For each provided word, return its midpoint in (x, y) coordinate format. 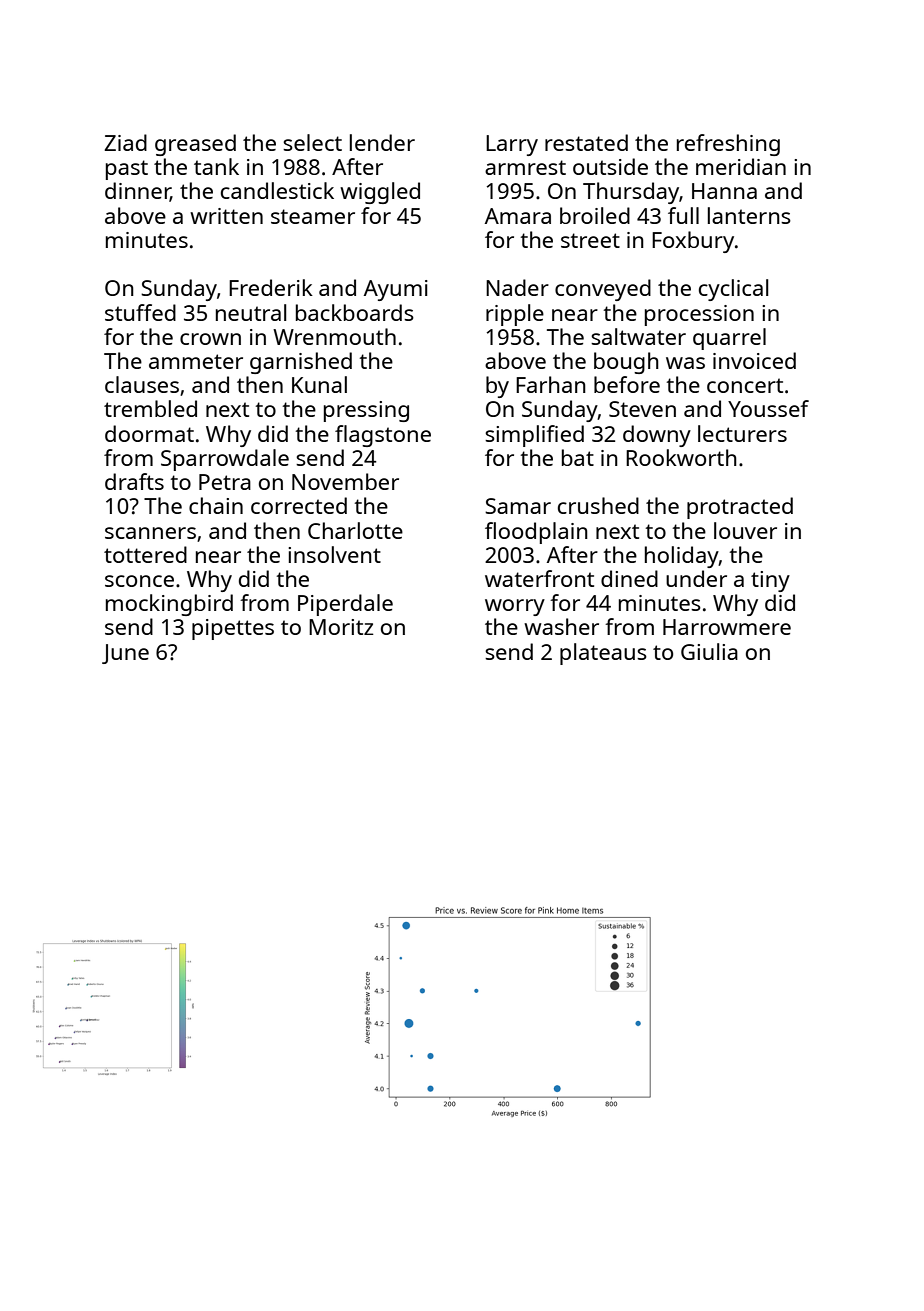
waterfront (539, 578)
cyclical (733, 290)
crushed (598, 505)
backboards (355, 312)
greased (195, 145)
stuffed (140, 312)
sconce (139, 581)
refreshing (728, 145)
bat (578, 457)
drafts (134, 481)
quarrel (729, 339)
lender (382, 142)
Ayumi (396, 290)
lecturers (742, 433)
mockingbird (169, 605)
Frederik (271, 287)
